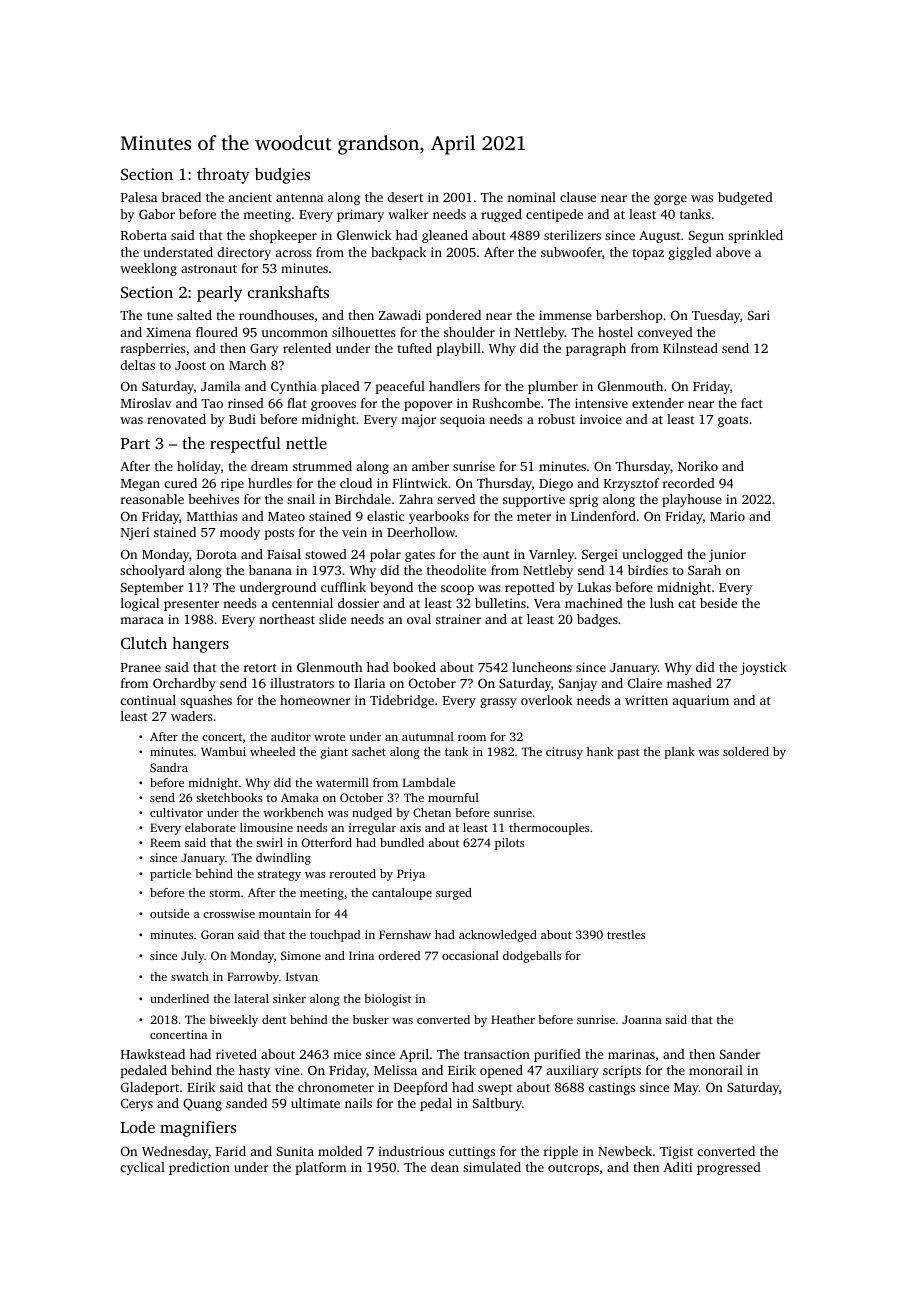 The width and height of the screenshot is (908, 1316). What do you see at coordinates (746, 751) in the screenshot?
I see `soldered` at bounding box center [746, 751].
